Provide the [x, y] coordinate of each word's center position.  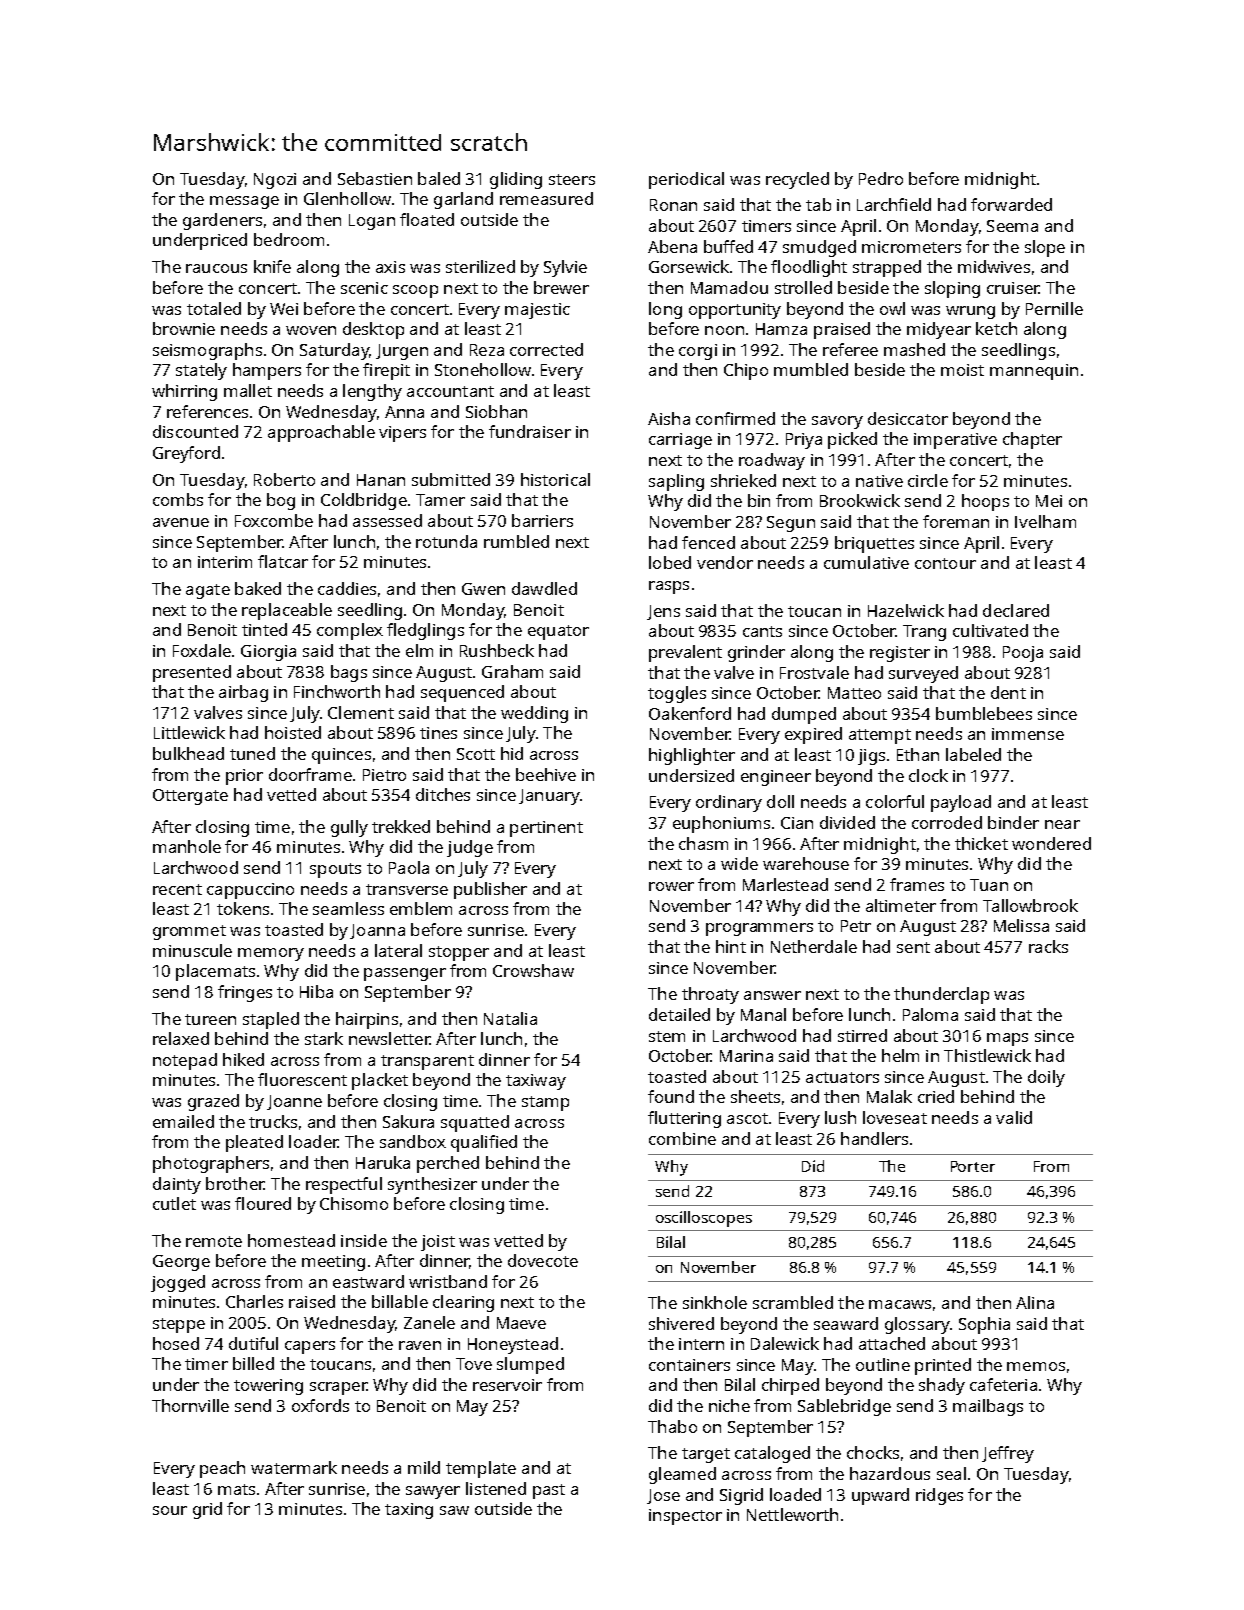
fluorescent [302, 1079]
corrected [546, 349]
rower [671, 886]
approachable [321, 433]
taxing [409, 1511]
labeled [973, 754]
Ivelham [1045, 521]
